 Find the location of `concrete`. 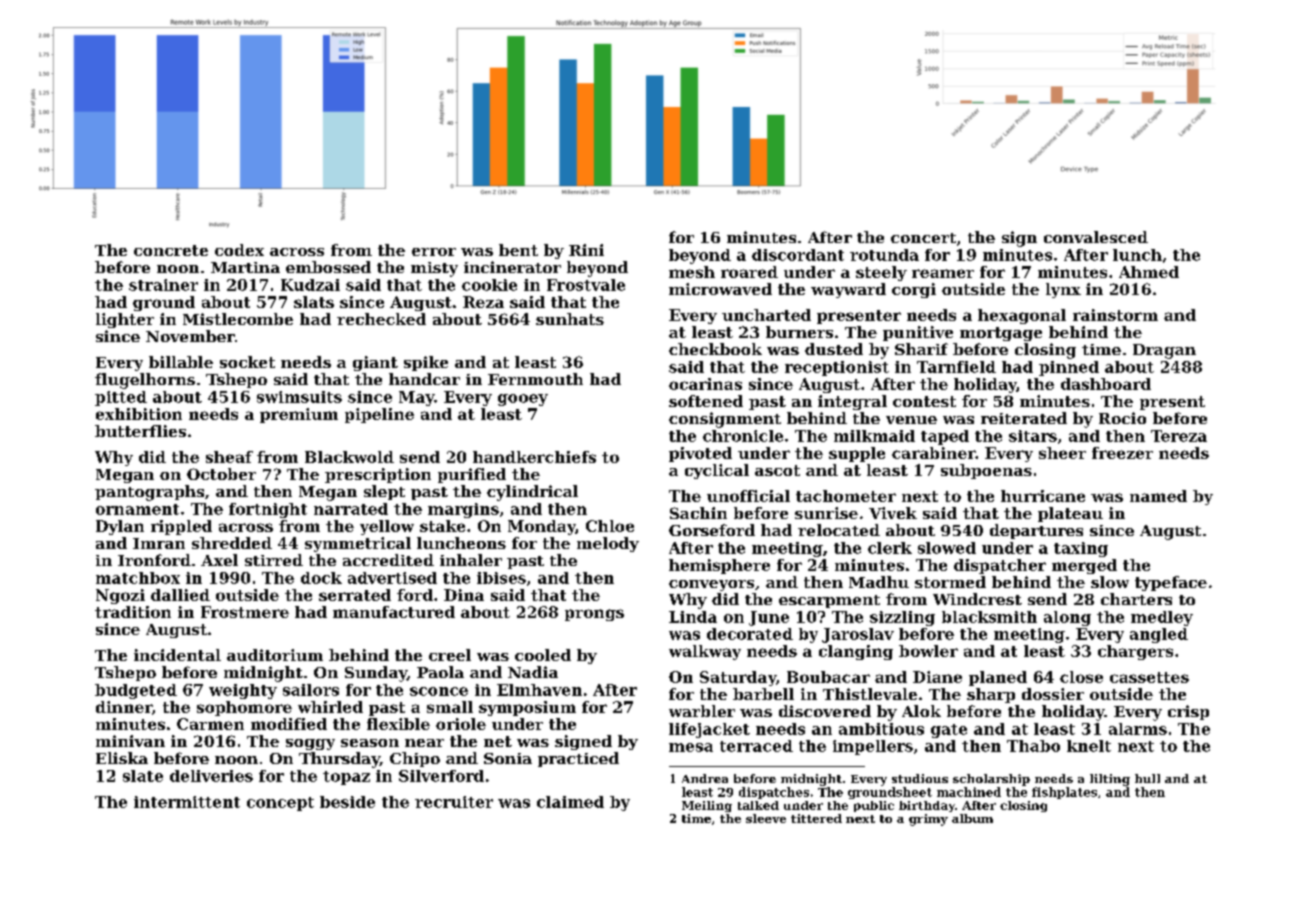

concrete is located at coordinates (171, 250).
